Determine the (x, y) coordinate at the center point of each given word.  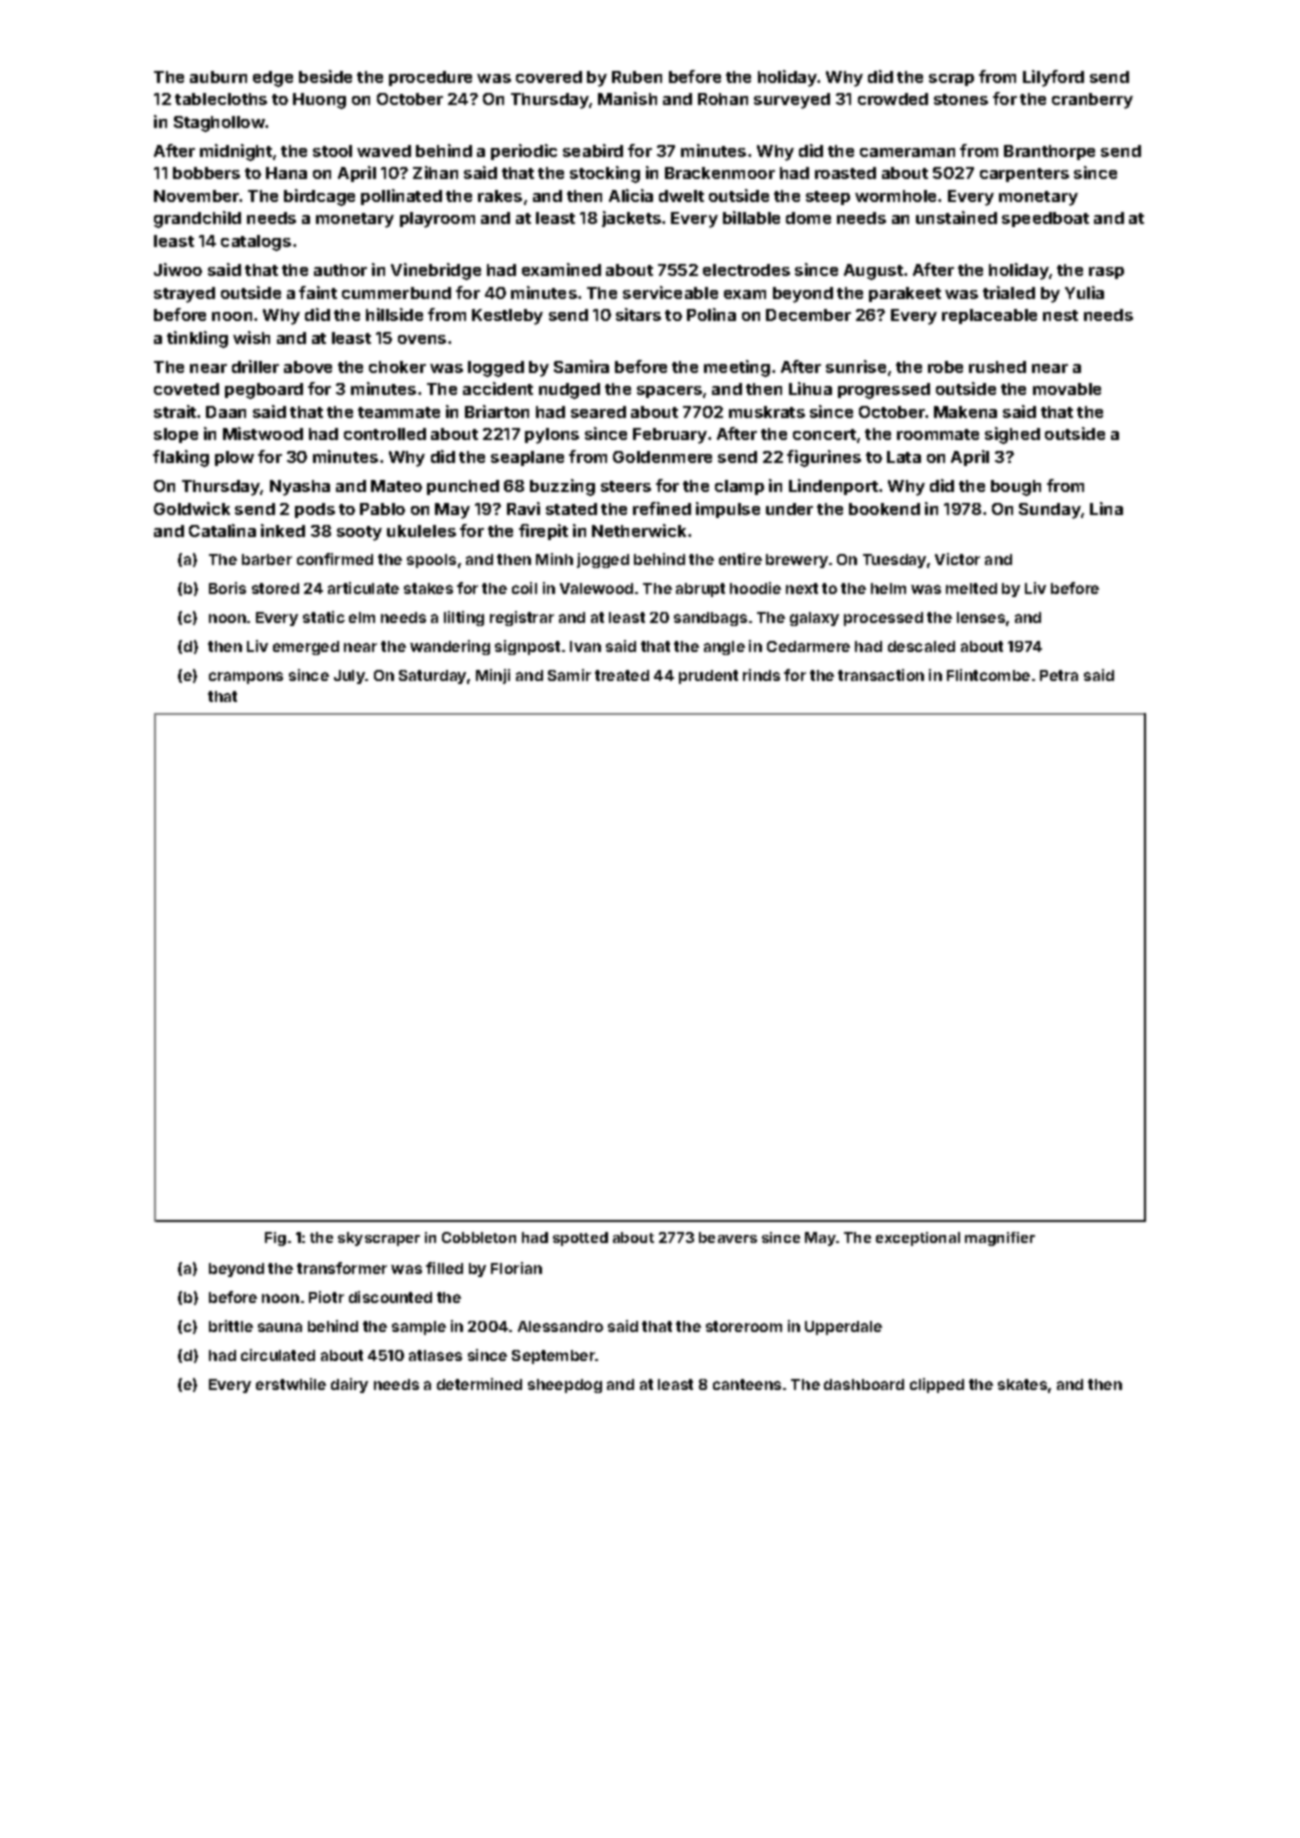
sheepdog (565, 1386)
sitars (638, 314)
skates (1022, 1384)
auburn (218, 77)
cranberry (1092, 101)
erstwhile (291, 1384)
